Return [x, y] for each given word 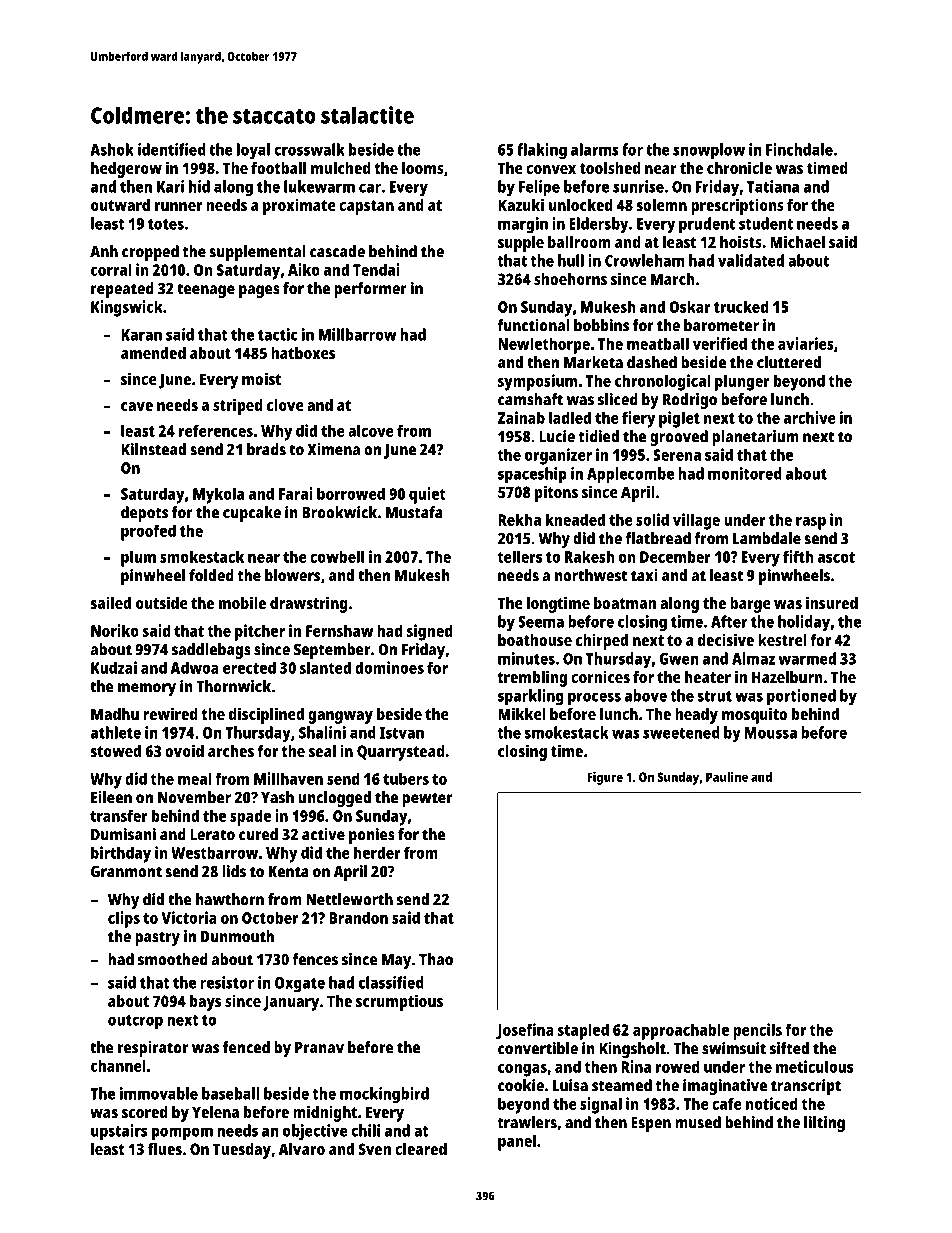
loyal [253, 151]
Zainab [521, 417]
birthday [121, 854]
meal [195, 778]
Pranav [319, 1048]
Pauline [727, 777]
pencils [757, 1031]
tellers [519, 556]
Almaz [753, 658]
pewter [427, 799]
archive [810, 417]
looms [423, 168]
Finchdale [799, 149]
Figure [605, 778]
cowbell [337, 556]
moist [261, 378]
